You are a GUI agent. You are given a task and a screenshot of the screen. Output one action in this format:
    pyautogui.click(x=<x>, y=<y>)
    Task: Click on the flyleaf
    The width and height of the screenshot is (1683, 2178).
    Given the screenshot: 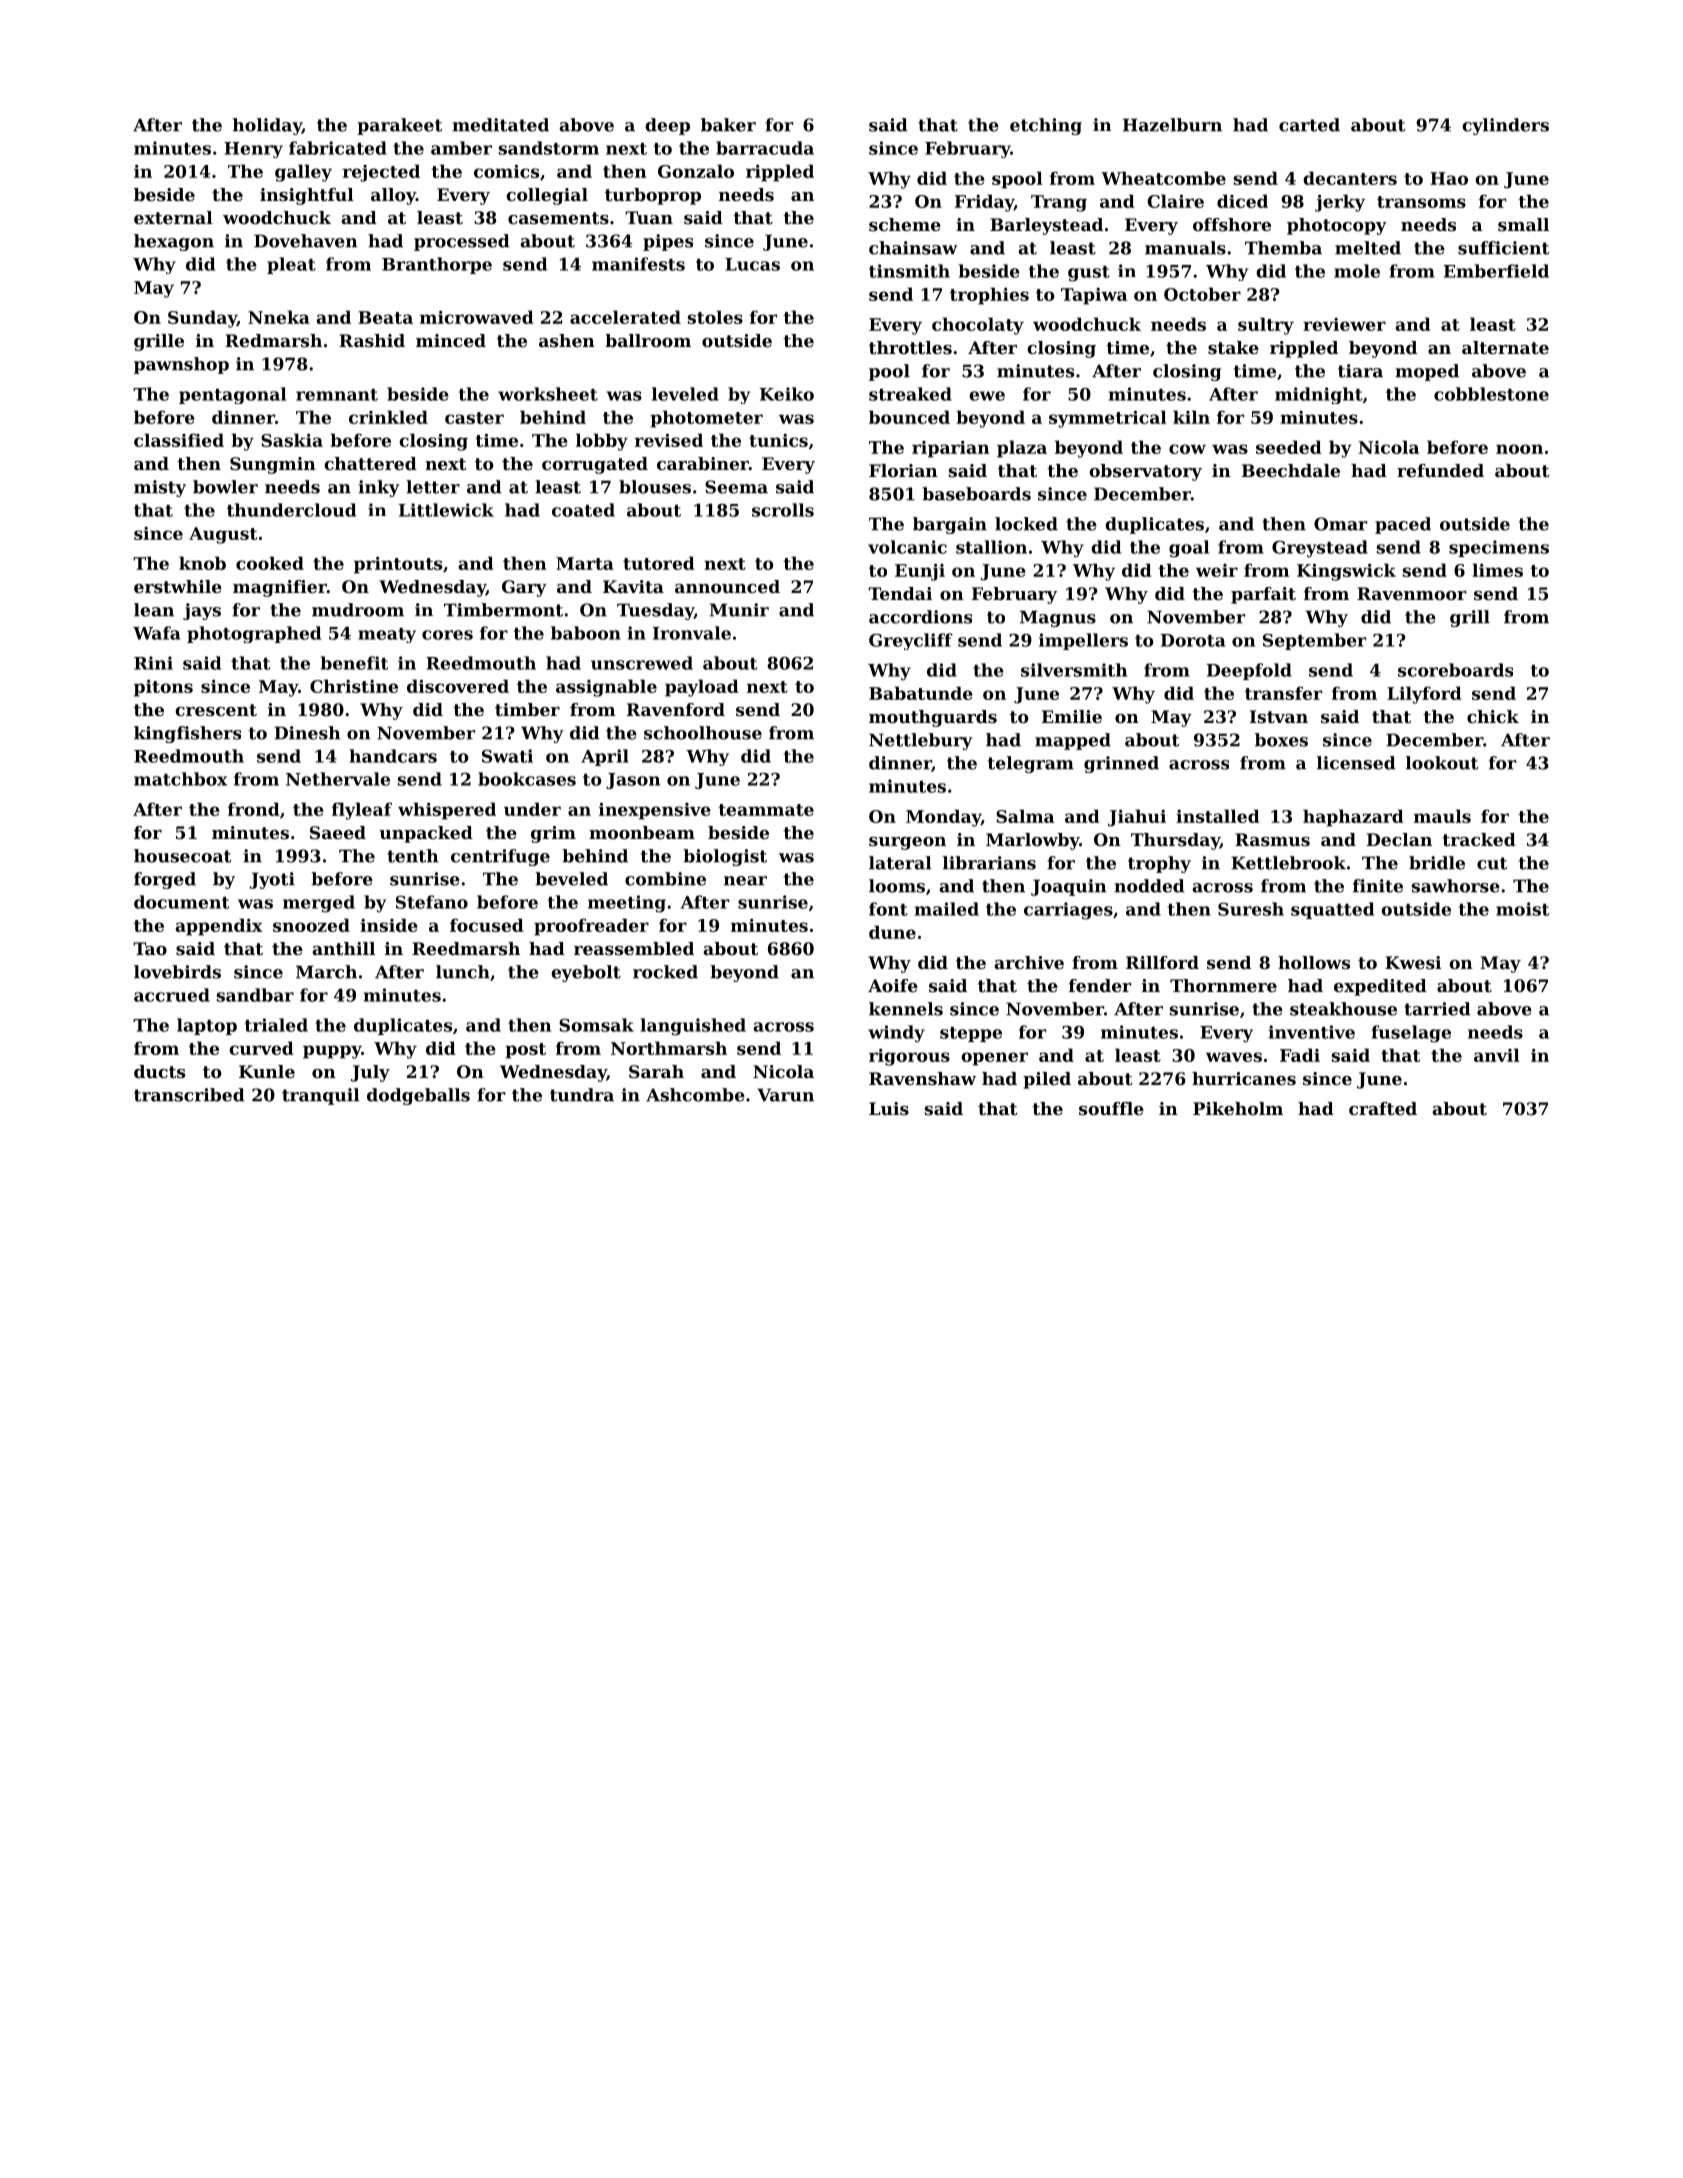 What is the action you would take?
    pyautogui.click(x=362, y=811)
